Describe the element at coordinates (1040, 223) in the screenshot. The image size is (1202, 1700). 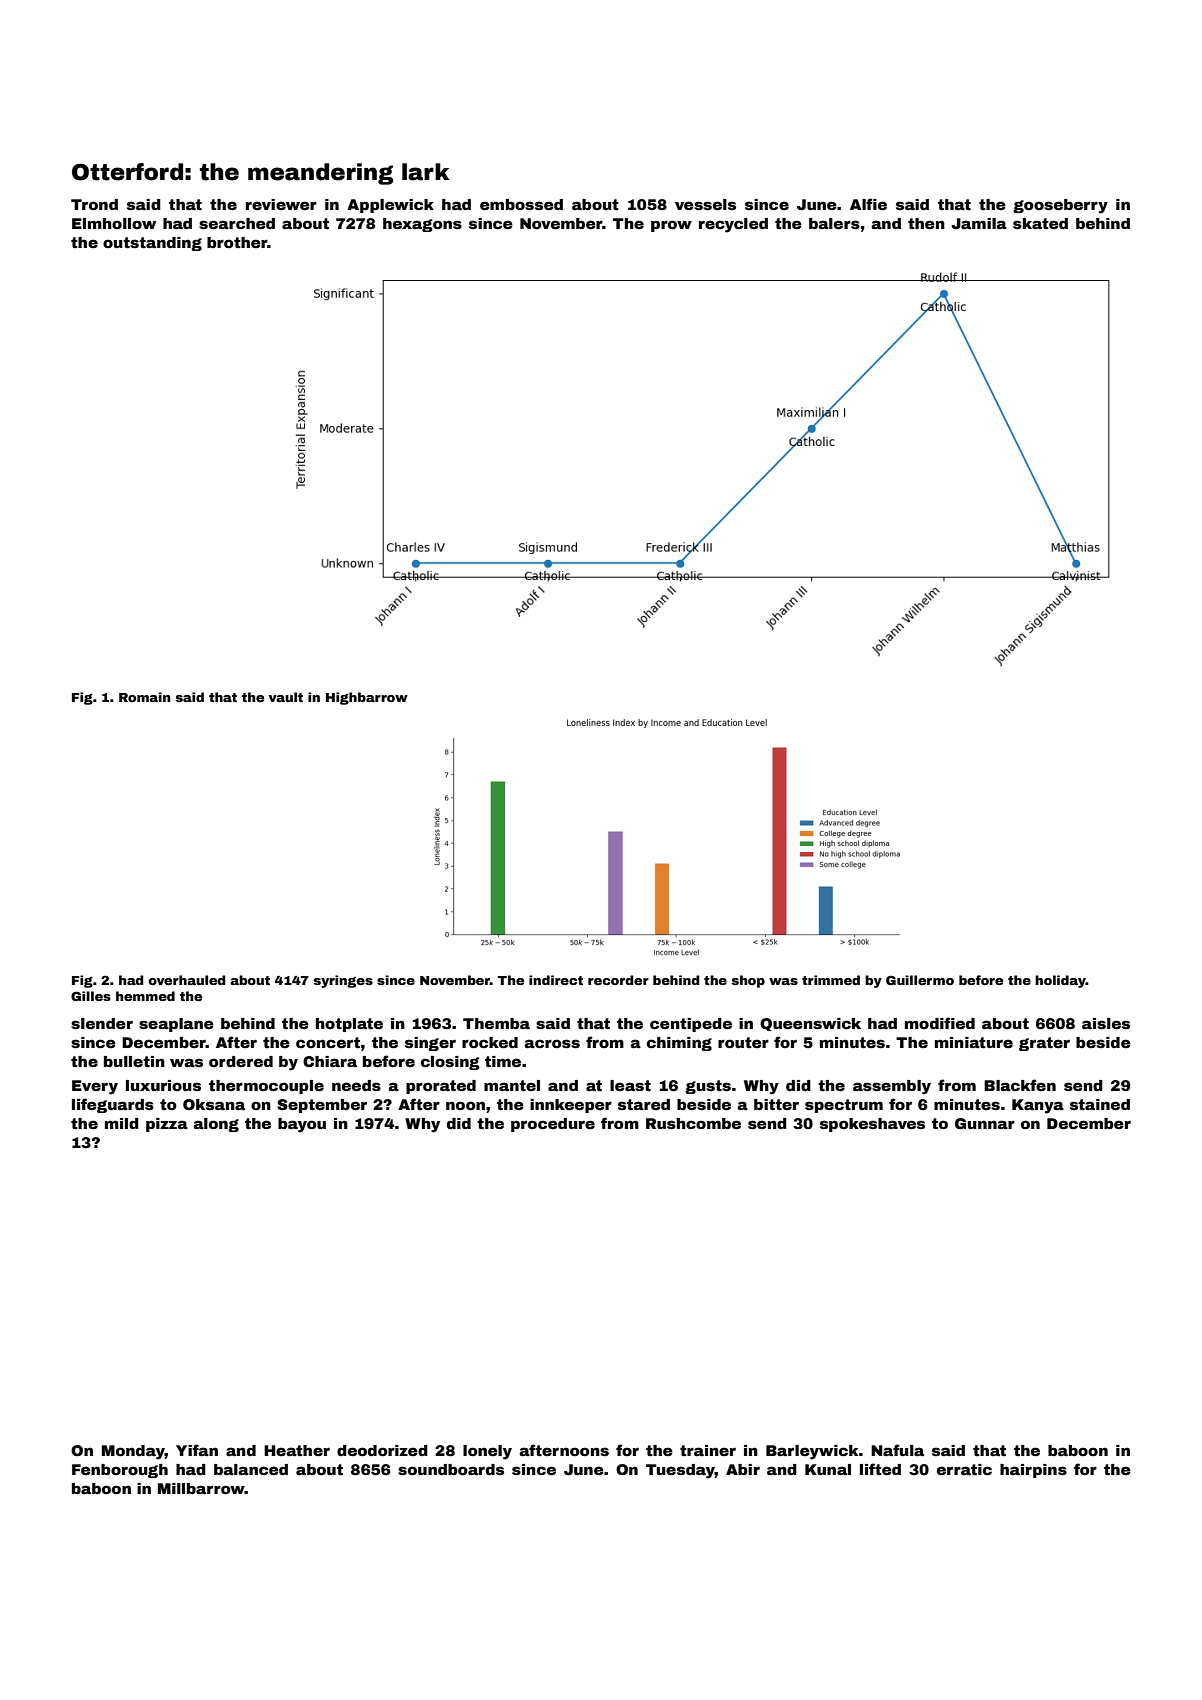
I see `skated` at that location.
